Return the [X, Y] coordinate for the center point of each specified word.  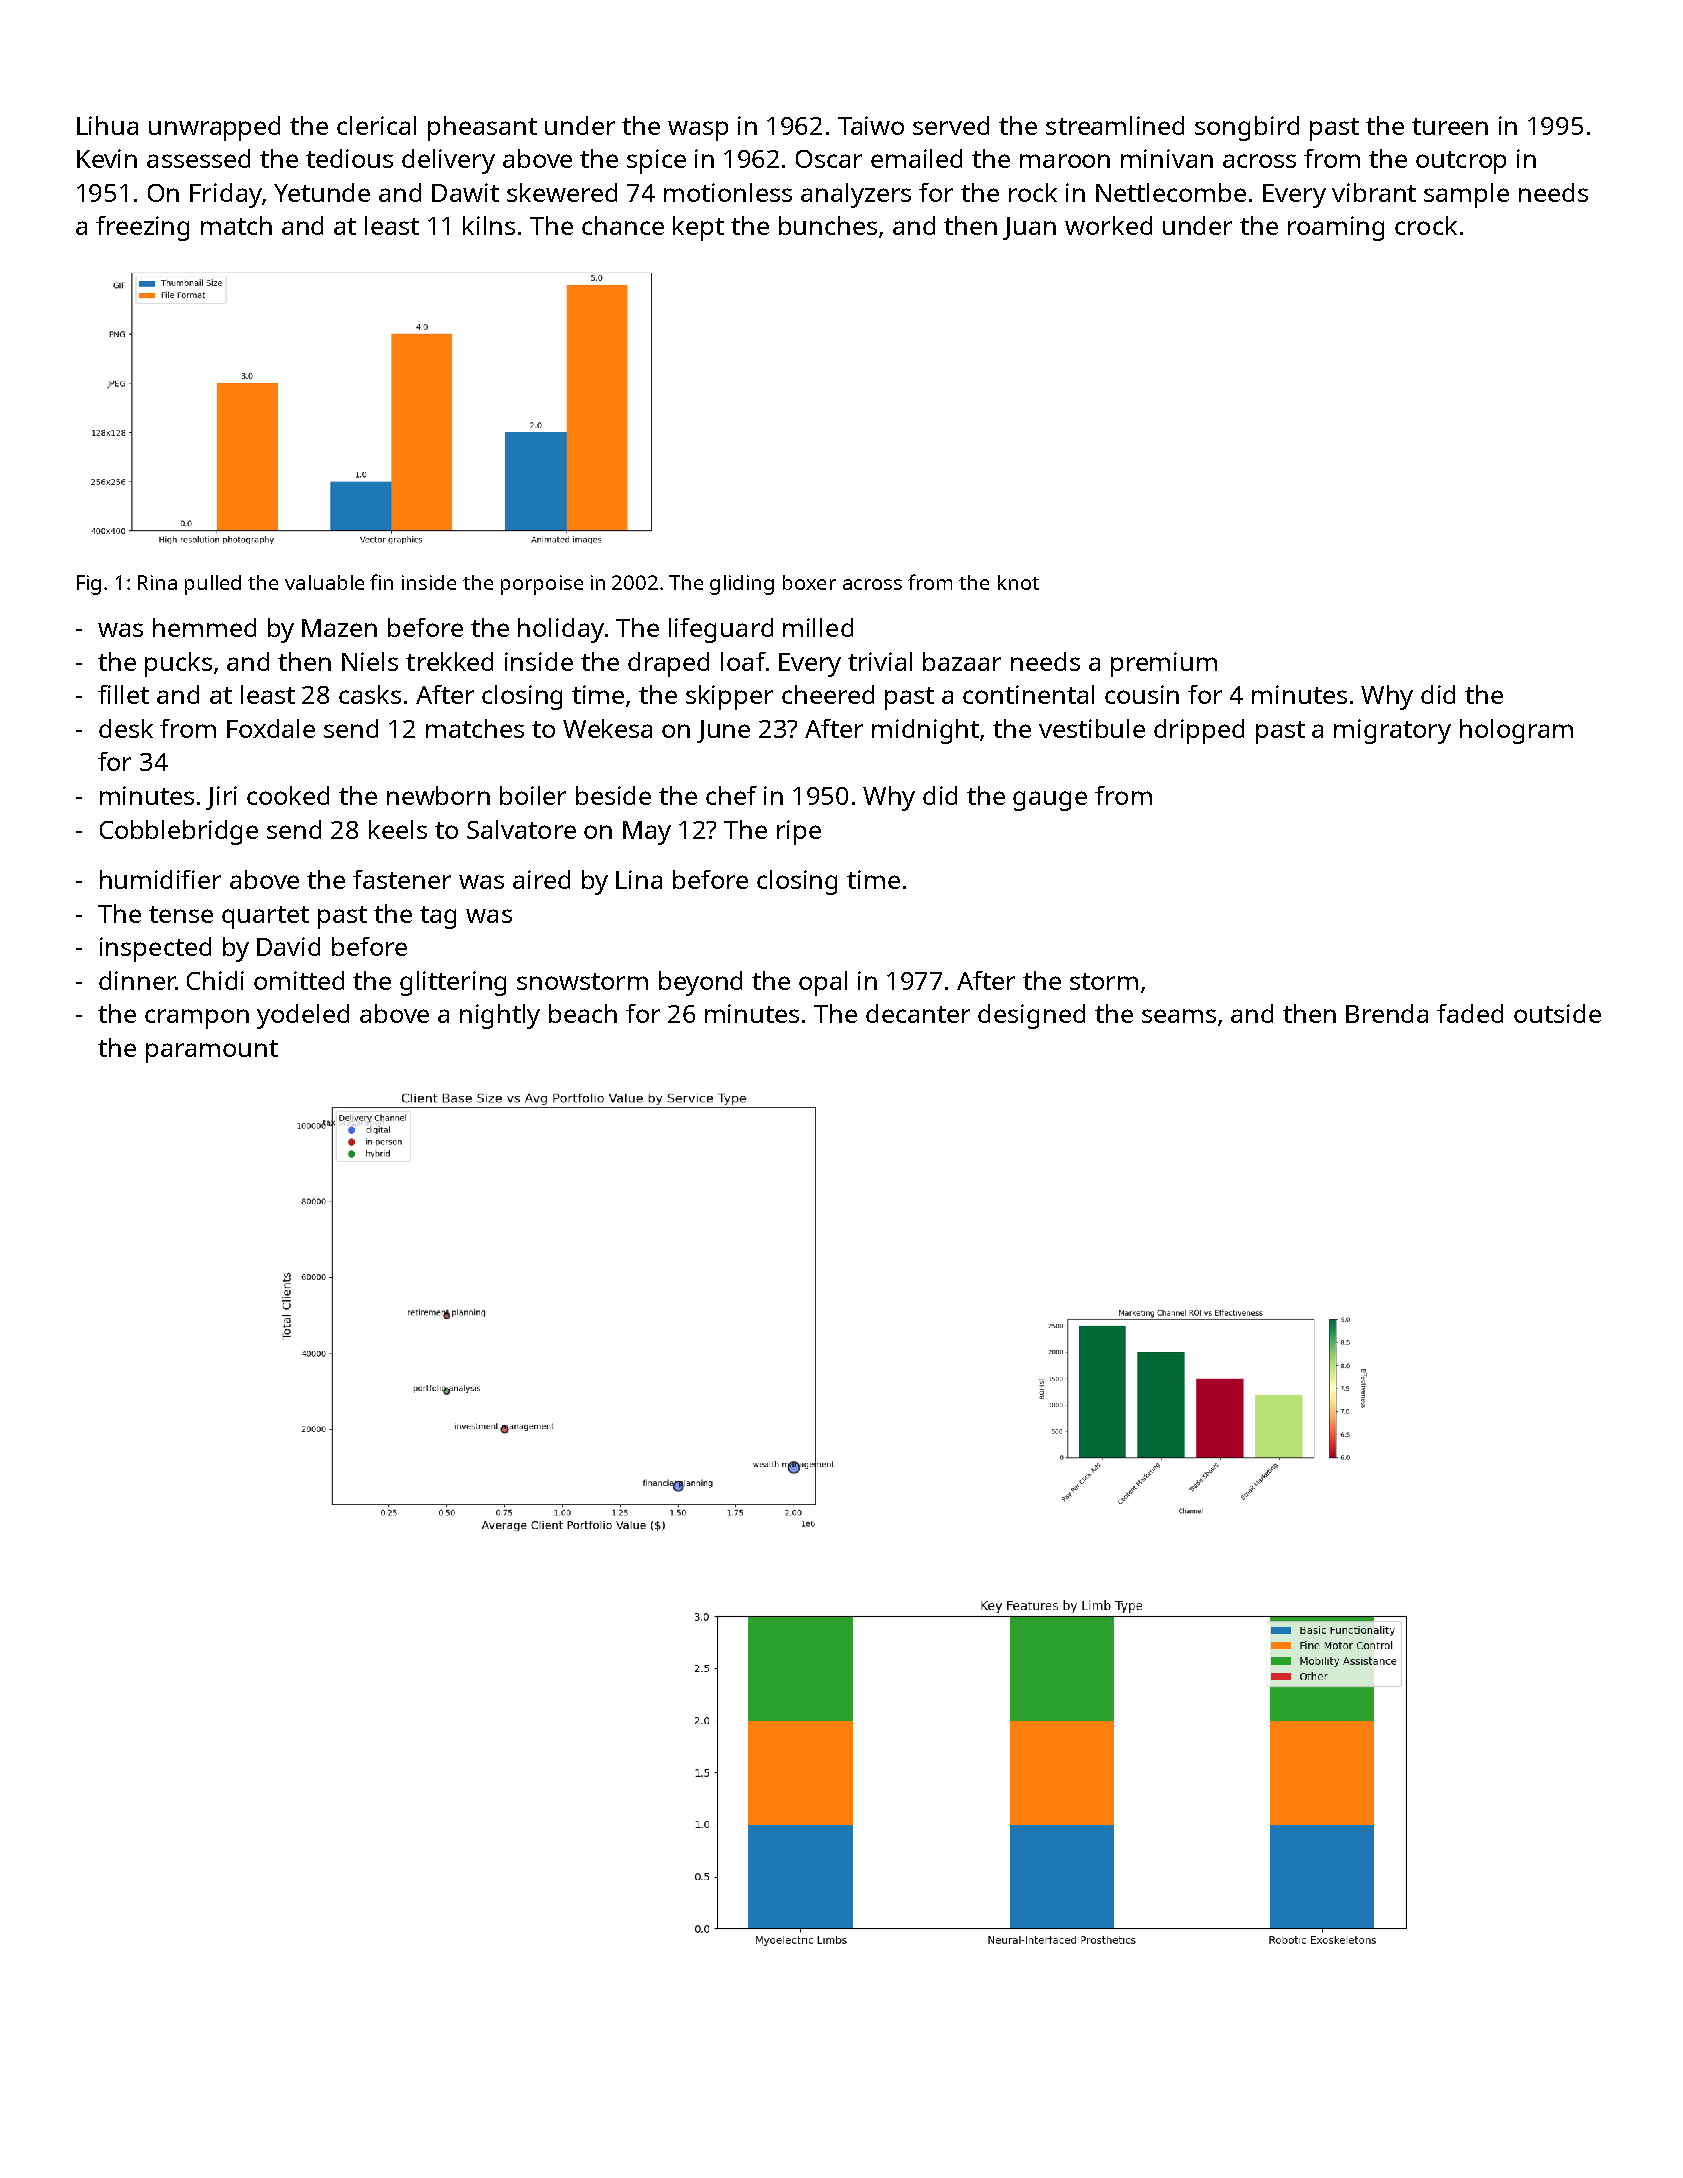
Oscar [829, 159]
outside [1557, 1013]
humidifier [160, 879]
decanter [918, 1013]
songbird [1247, 128]
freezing [142, 228]
